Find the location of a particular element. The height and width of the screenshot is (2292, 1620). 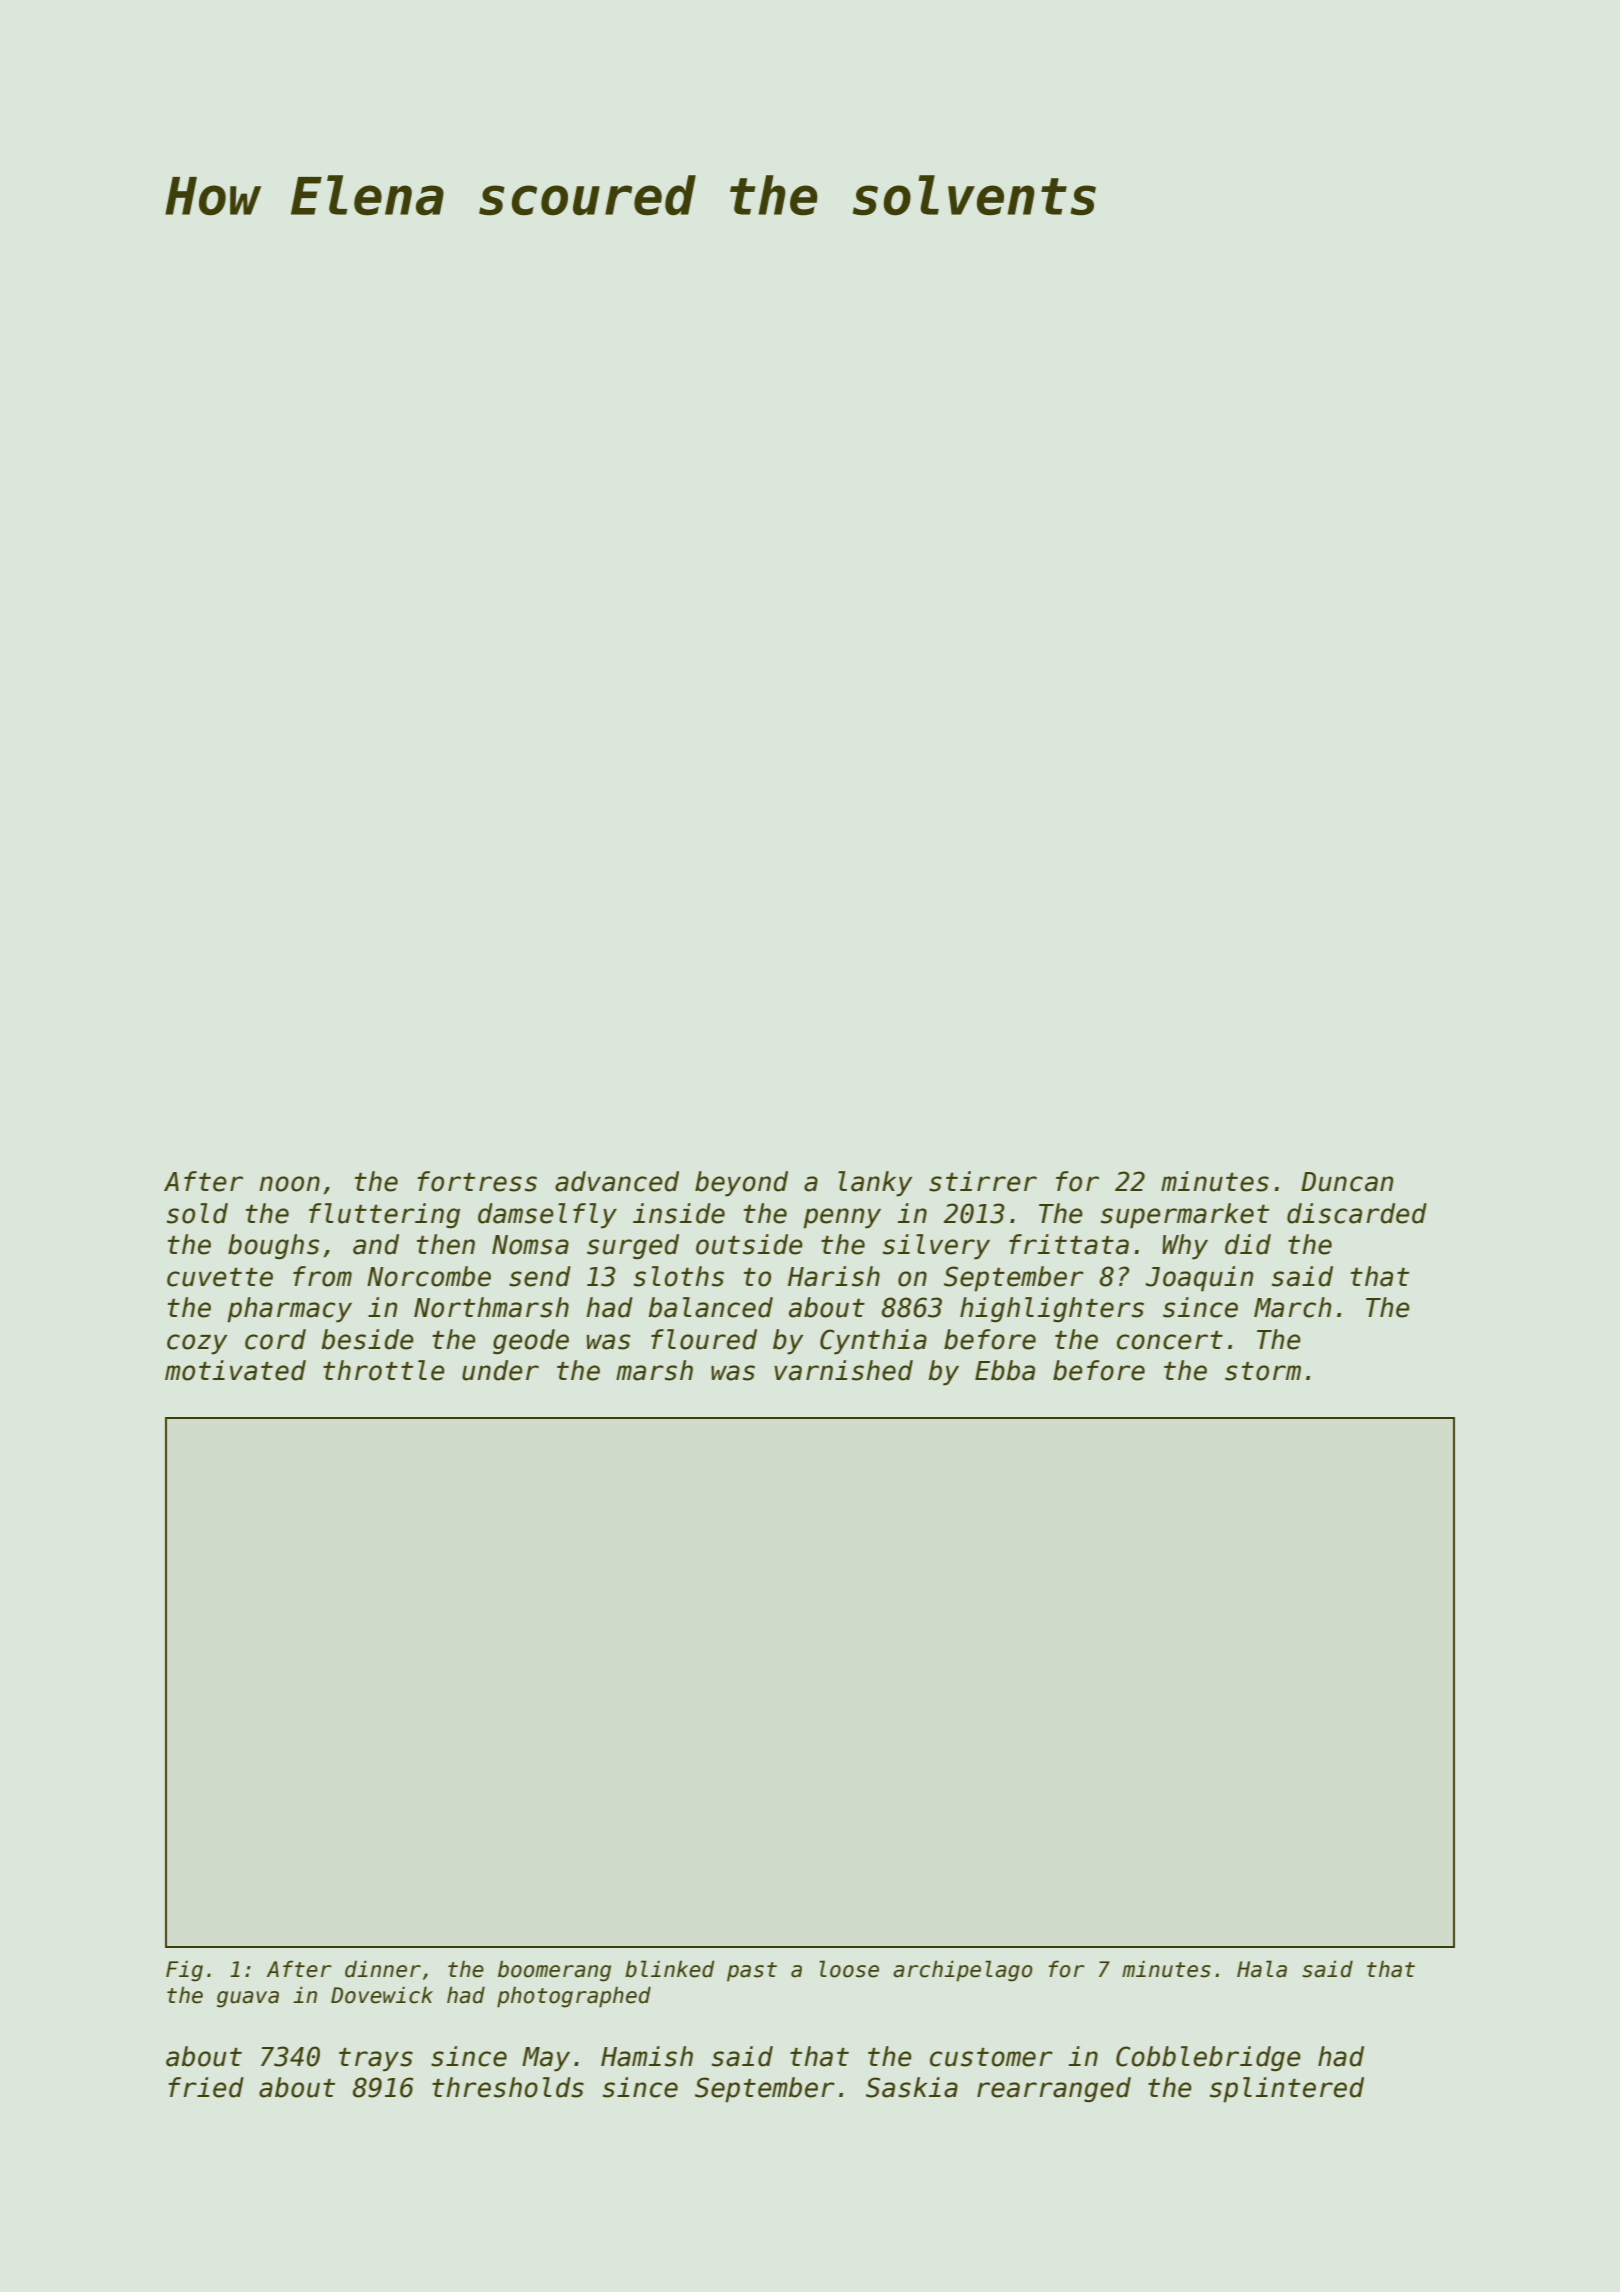

Duncan is located at coordinates (1347, 1182).
